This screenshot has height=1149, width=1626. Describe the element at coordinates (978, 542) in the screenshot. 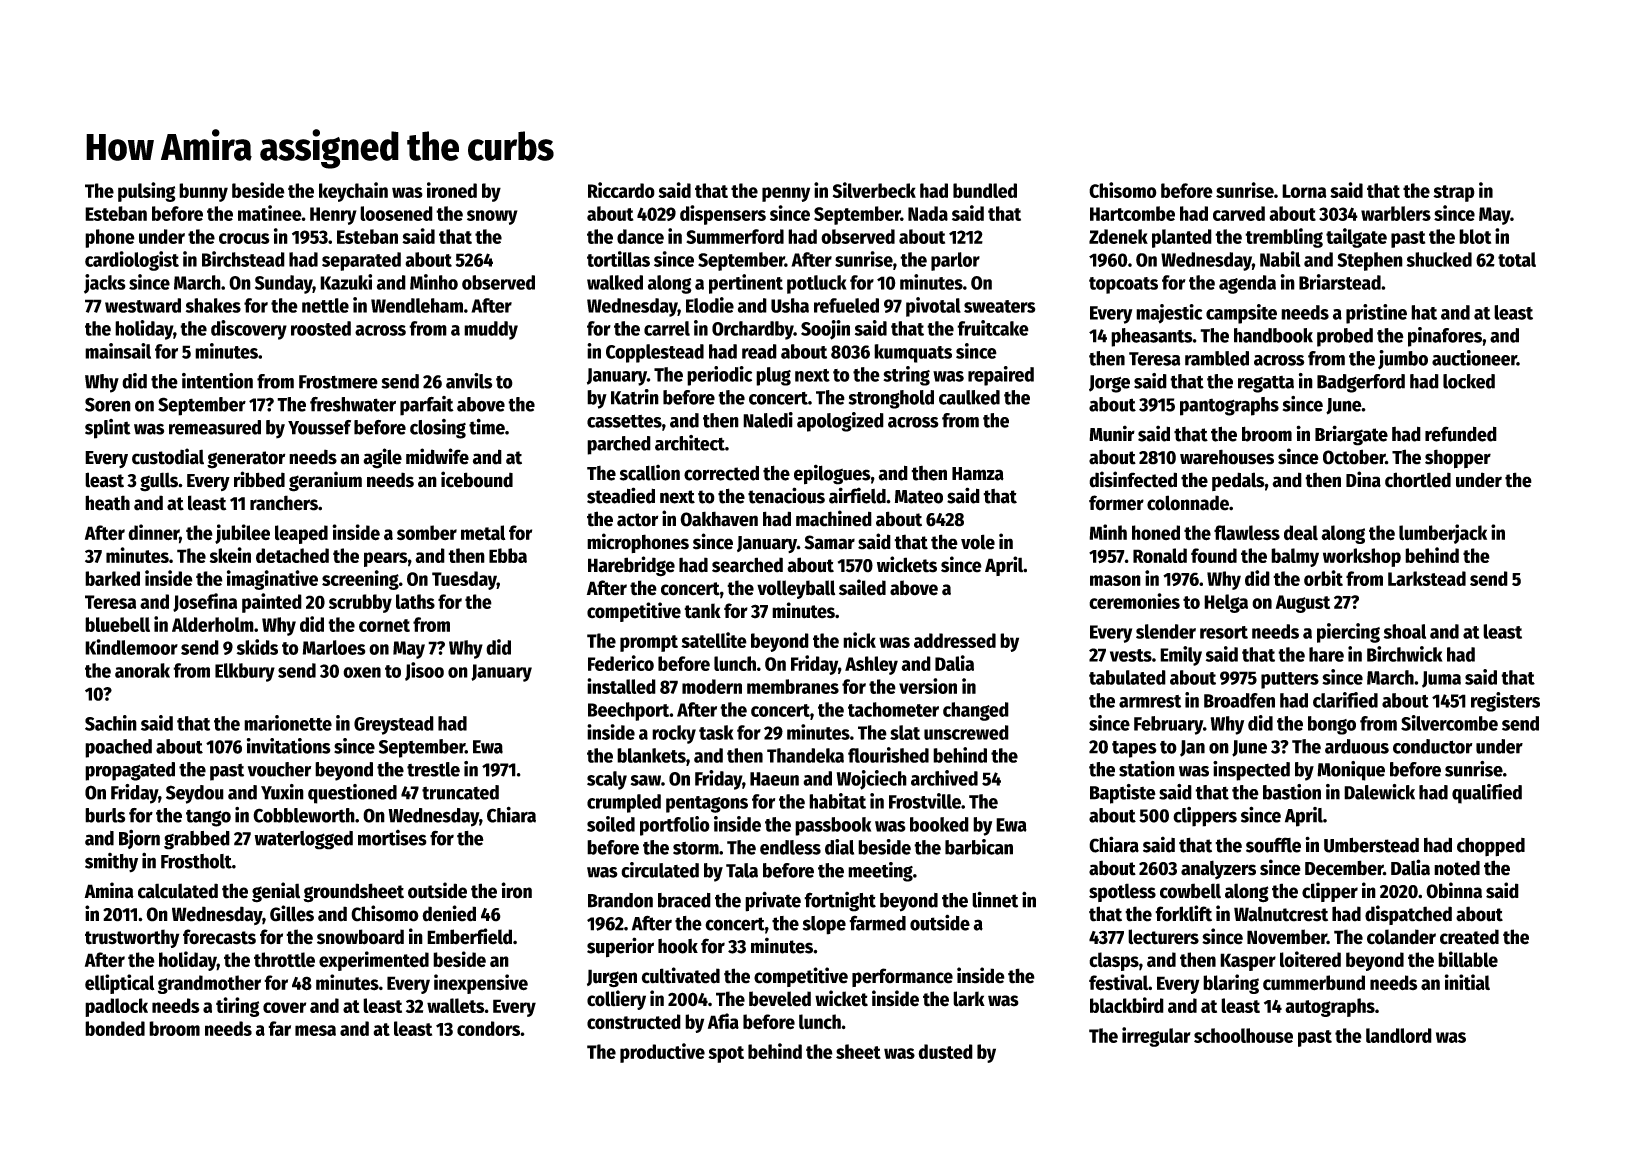

I see `vole` at that location.
